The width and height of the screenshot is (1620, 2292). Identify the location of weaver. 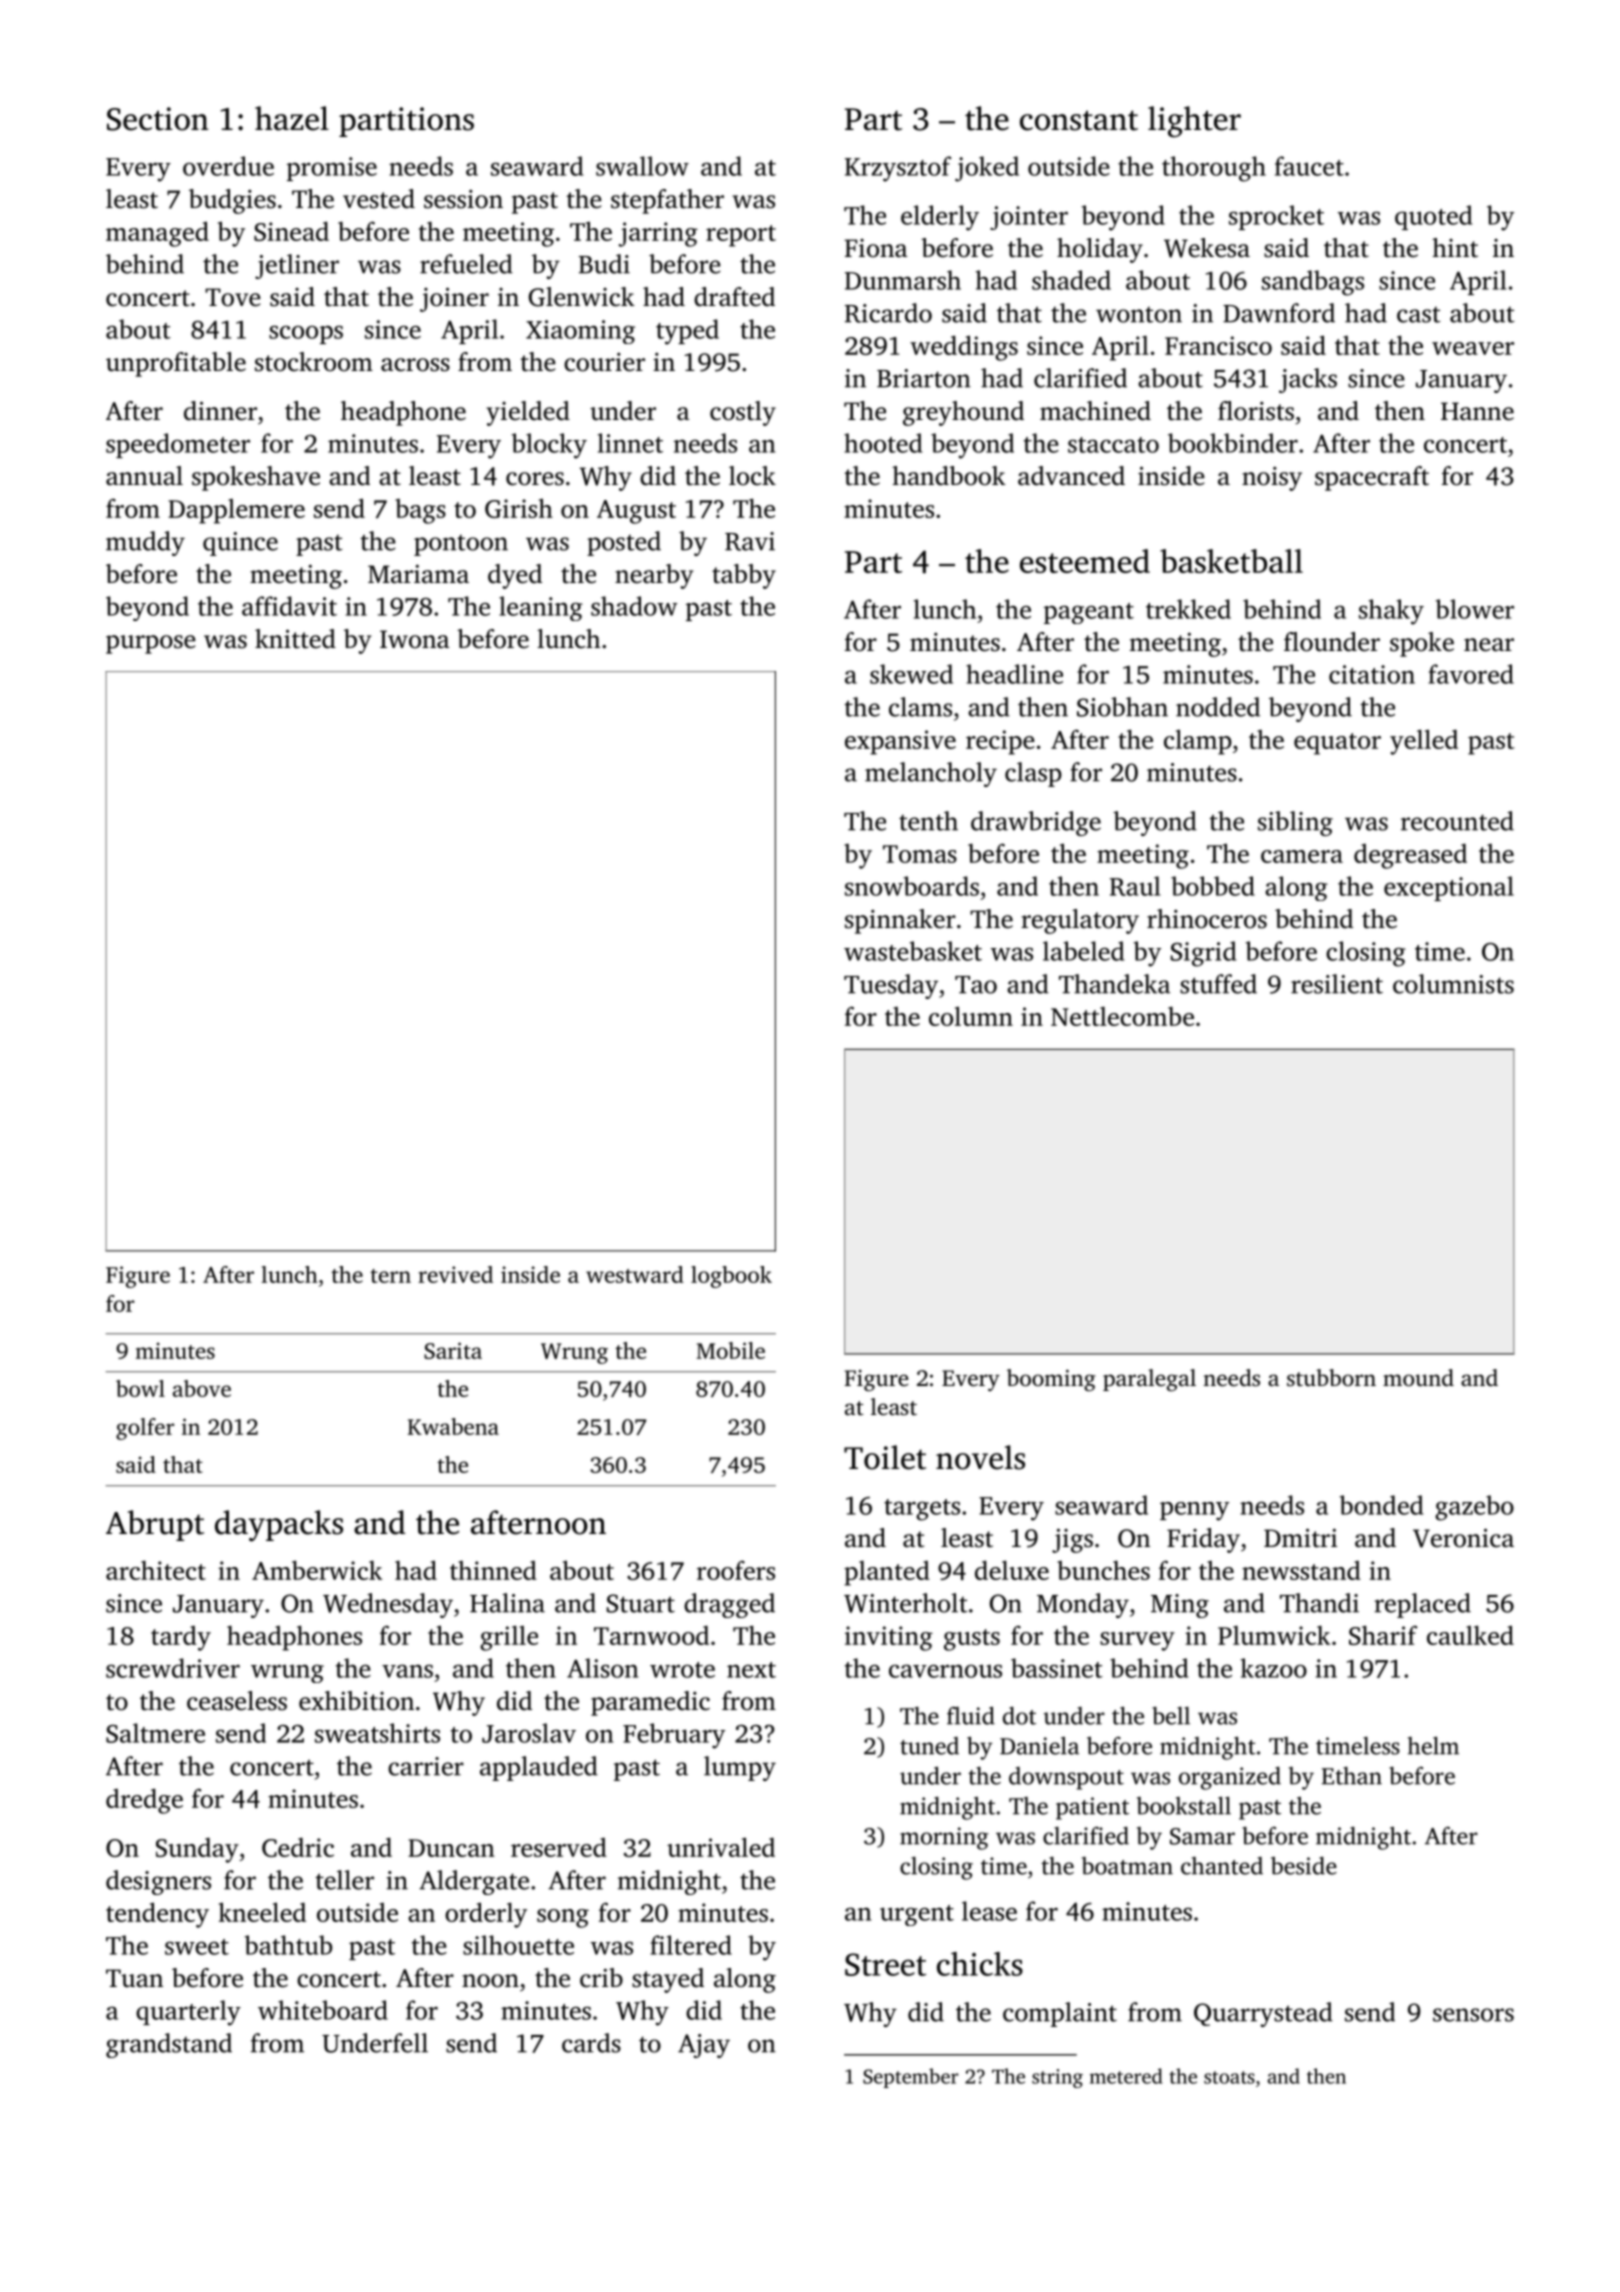
(1473, 348).
